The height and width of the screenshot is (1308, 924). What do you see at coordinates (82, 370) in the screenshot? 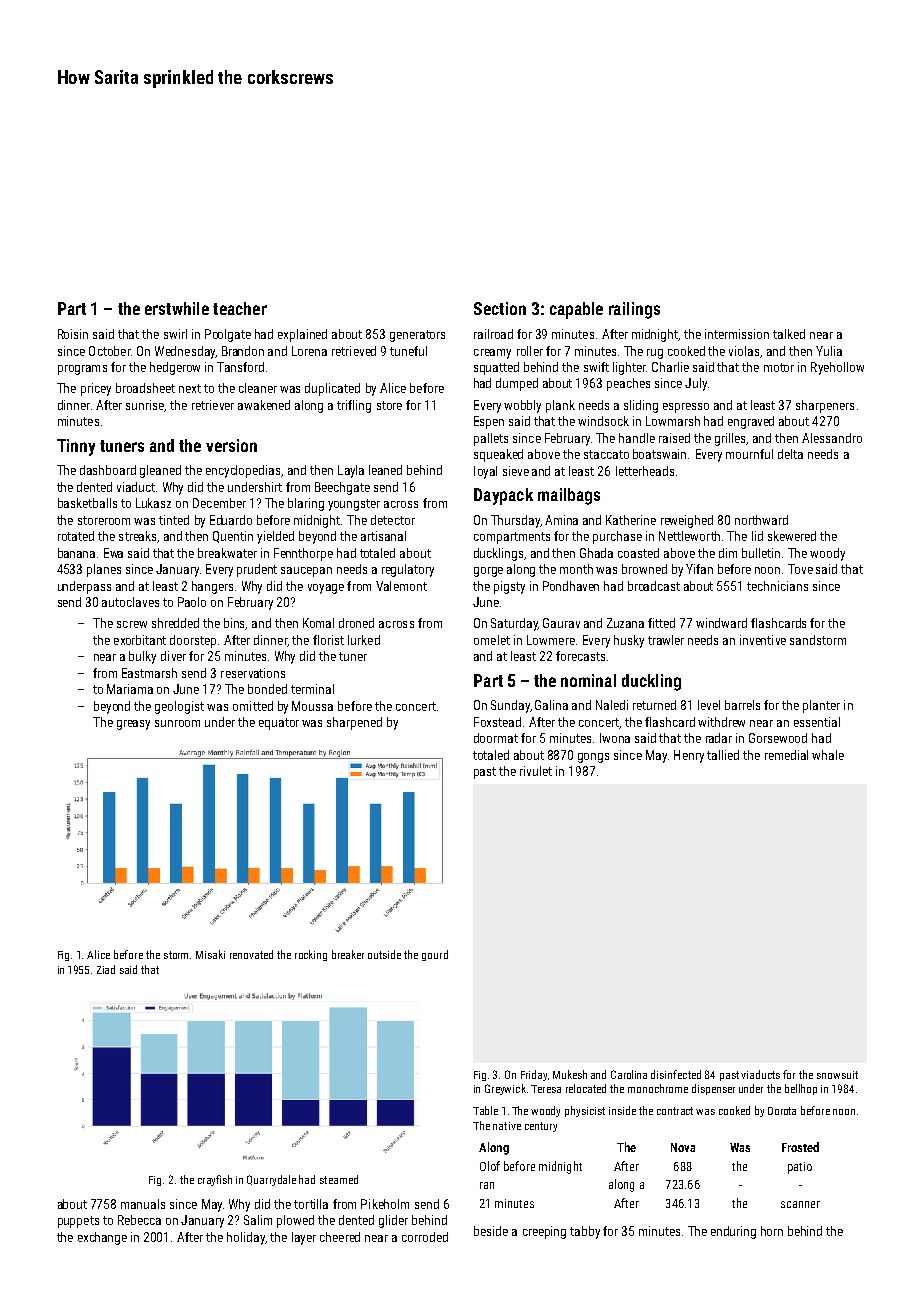
I see `programs` at bounding box center [82, 370].
